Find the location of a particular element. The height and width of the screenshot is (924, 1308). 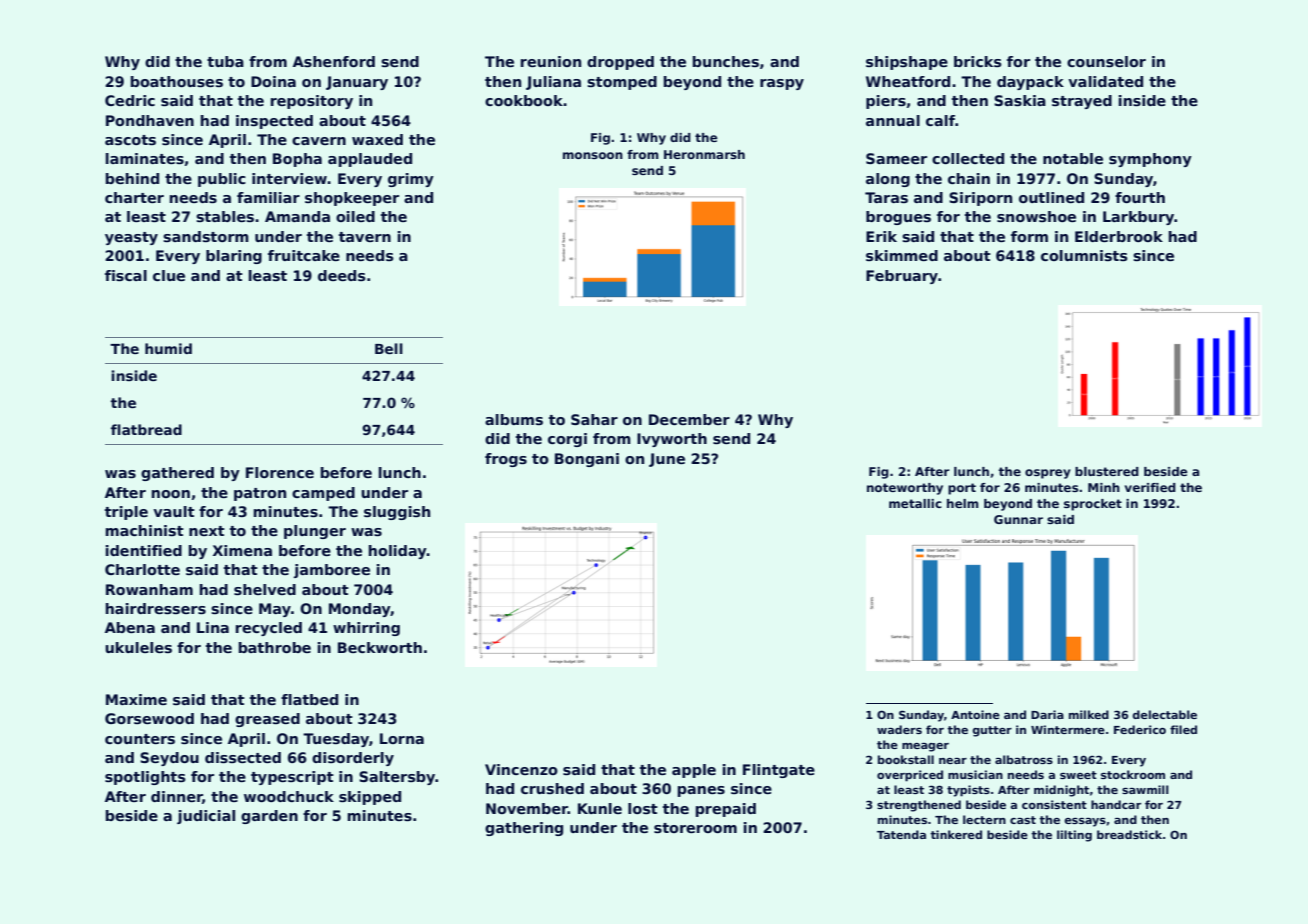

skipped is located at coordinates (370, 798).
